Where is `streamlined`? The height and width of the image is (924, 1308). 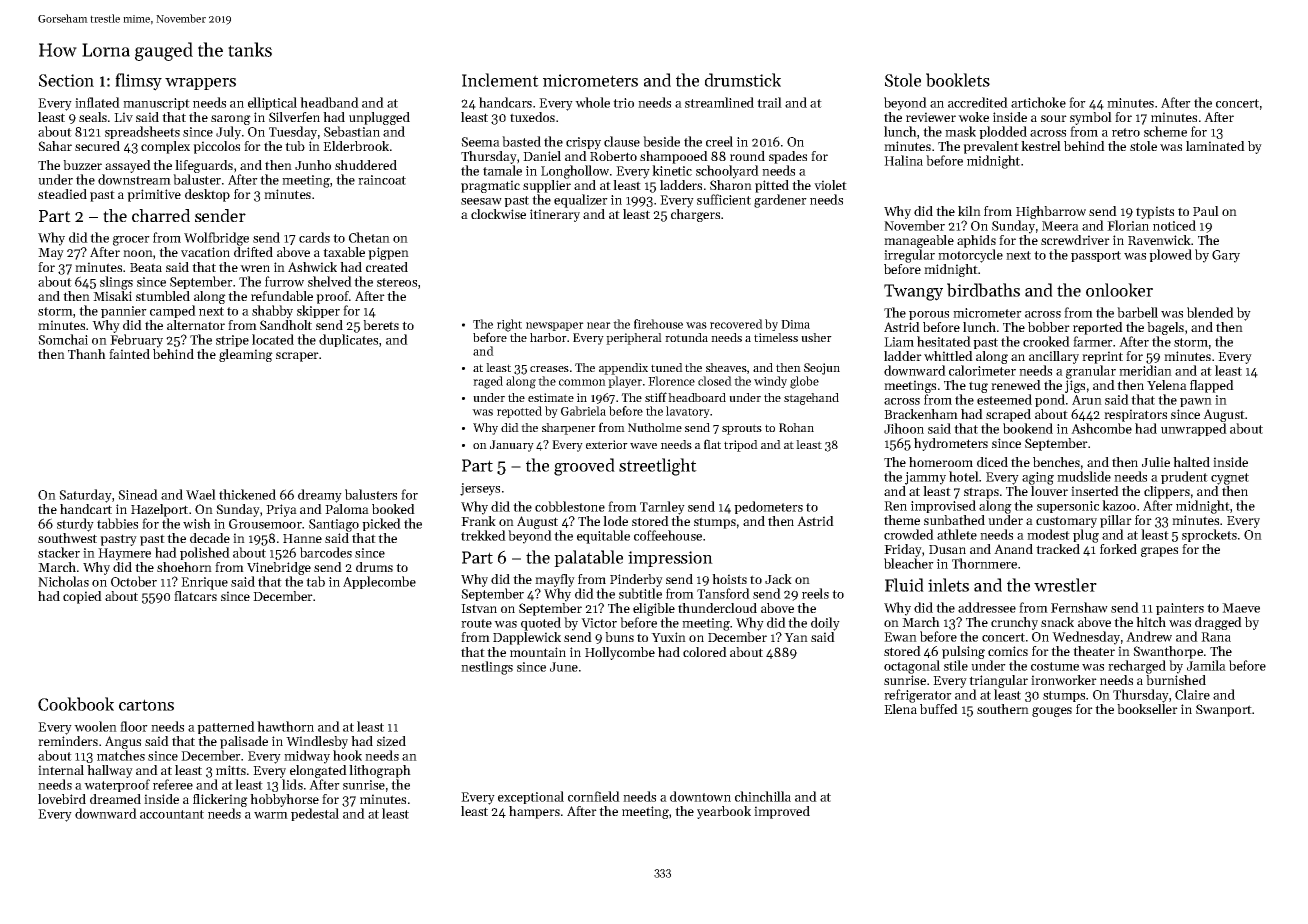 streamlined is located at coordinates (719, 102).
